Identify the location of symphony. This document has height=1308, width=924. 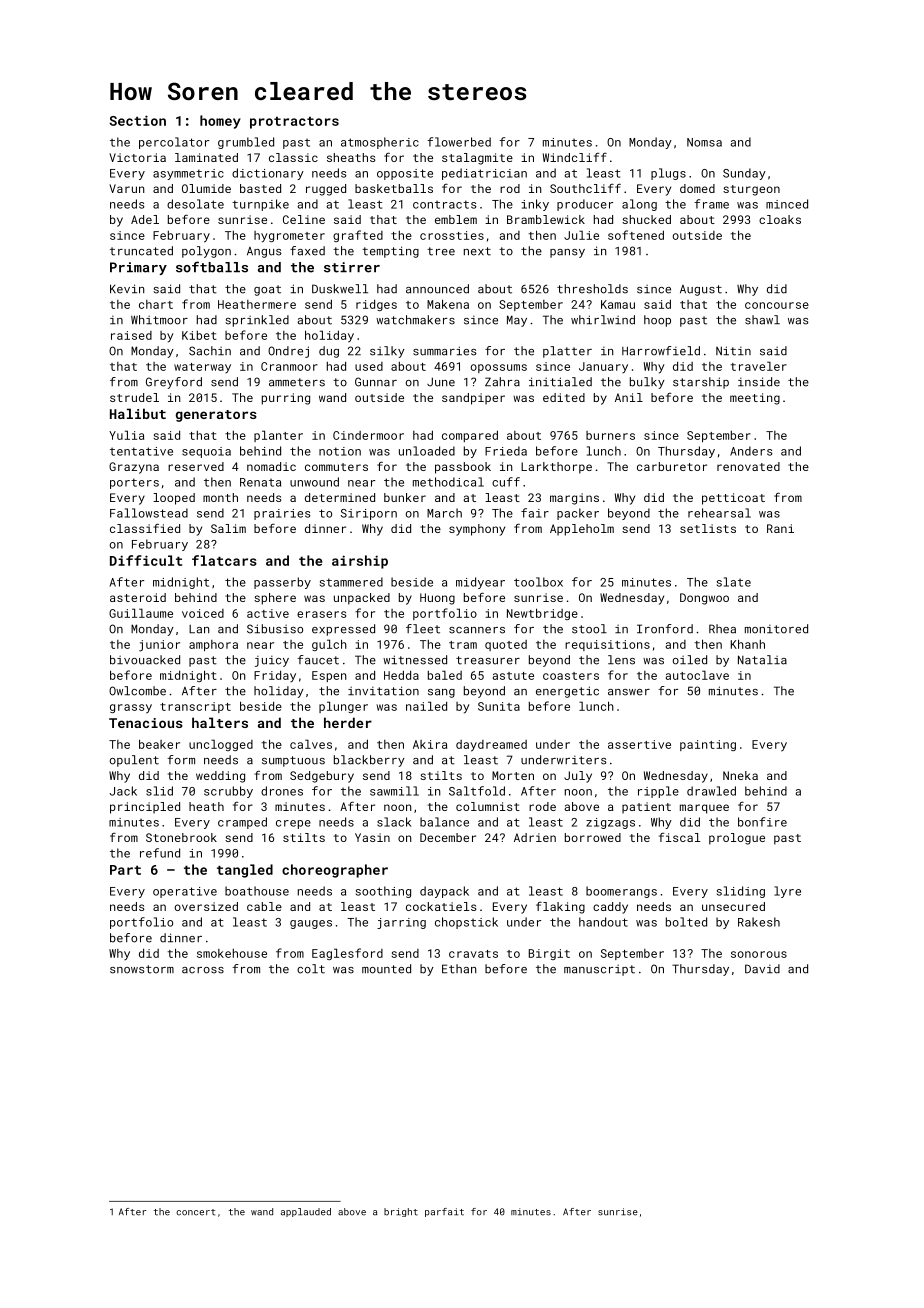
(477, 530).
